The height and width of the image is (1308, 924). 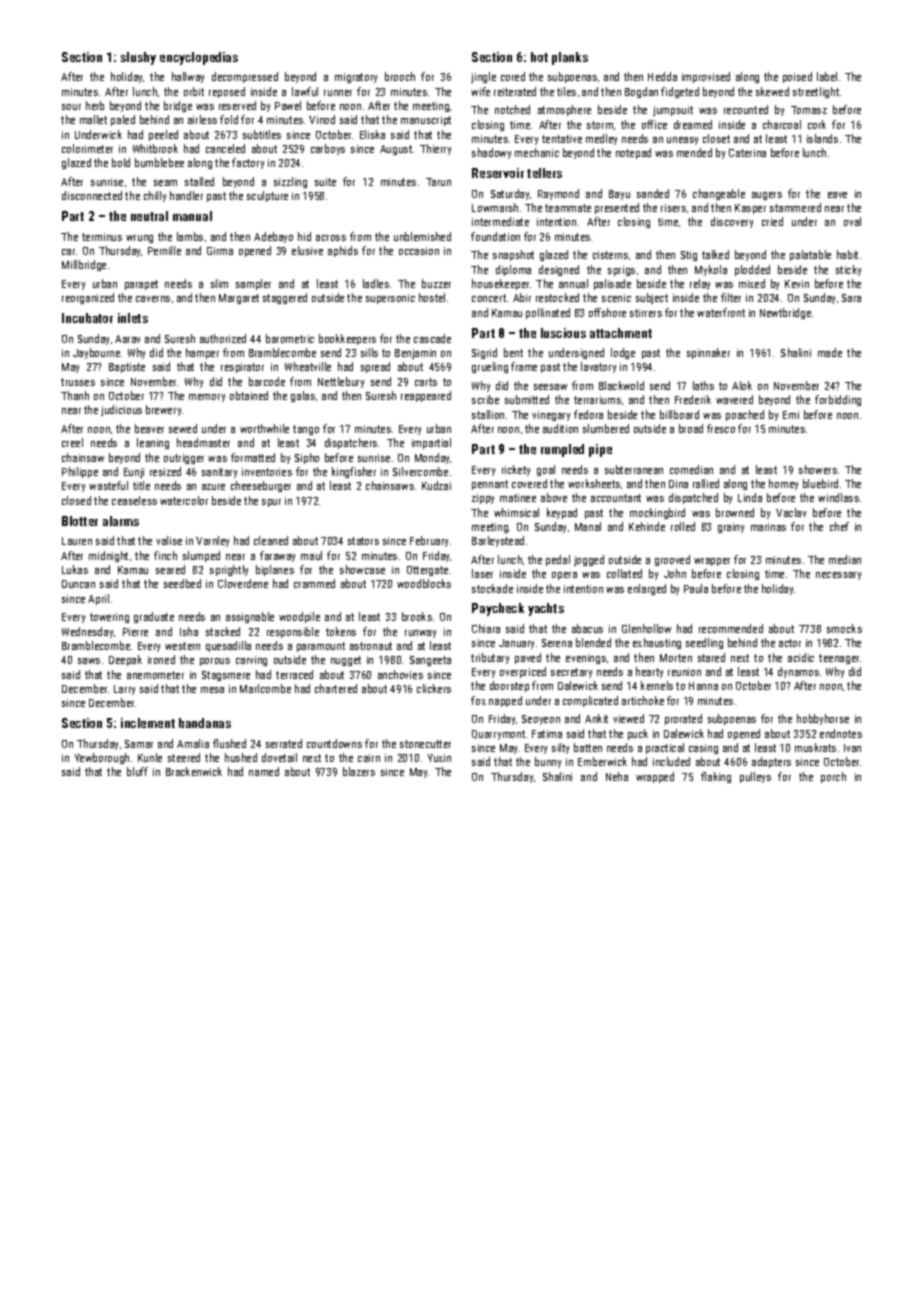 What do you see at coordinates (229, 743) in the image?
I see `flushed` at bounding box center [229, 743].
